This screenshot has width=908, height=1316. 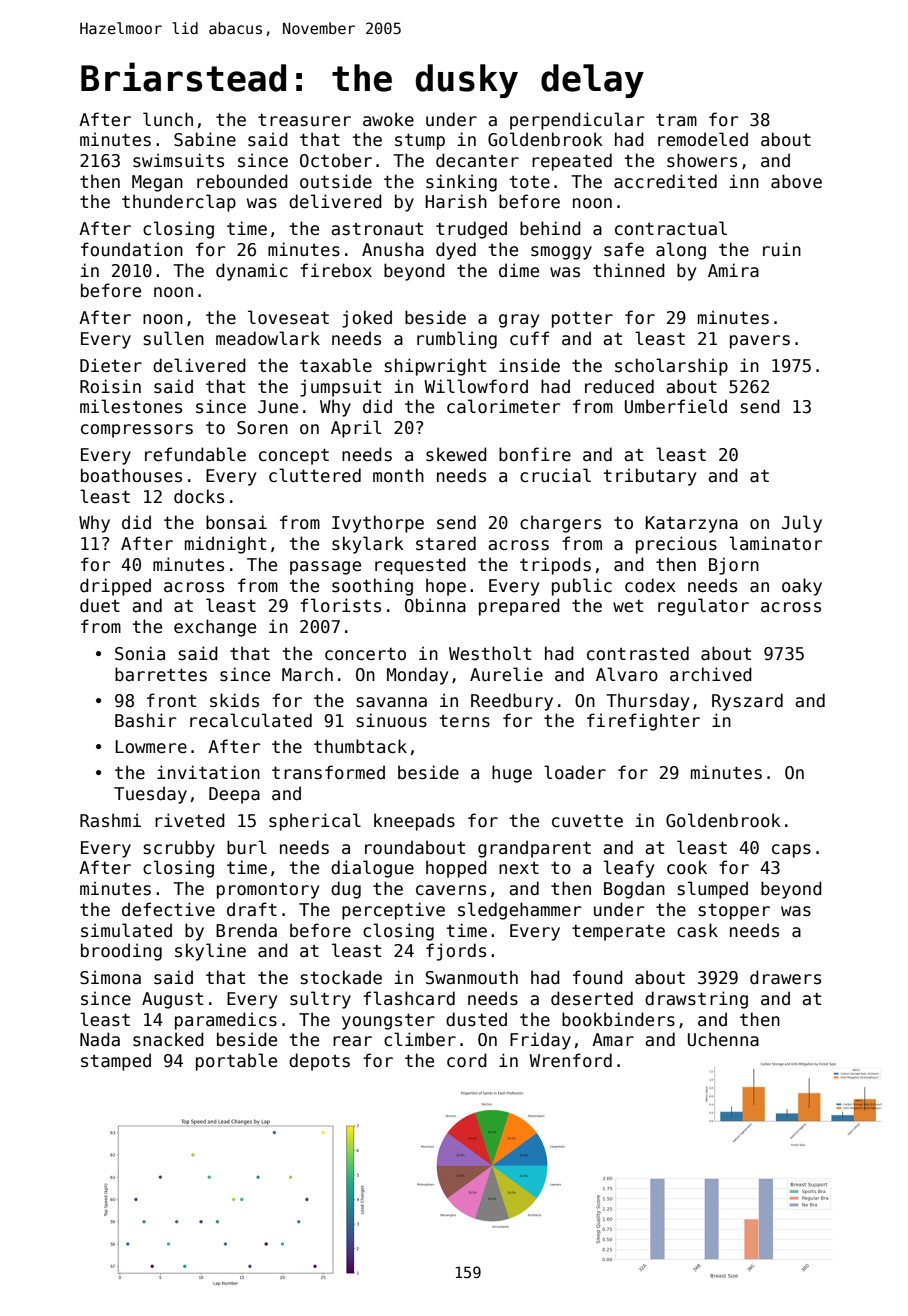 What do you see at coordinates (226, 1021) in the screenshot?
I see `paramedics` at bounding box center [226, 1021].
